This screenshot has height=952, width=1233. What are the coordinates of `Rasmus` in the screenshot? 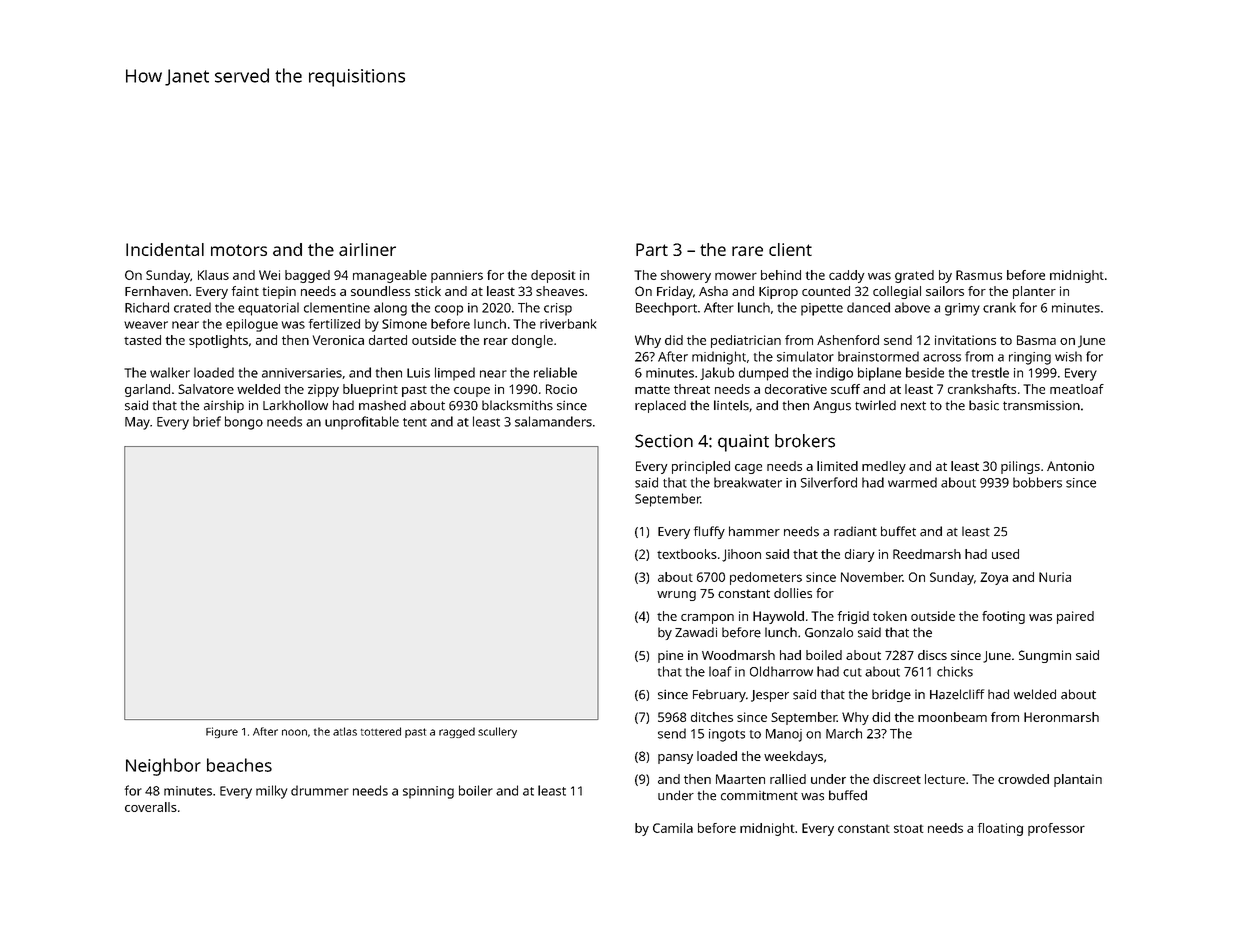 It's located at (979, 275).
